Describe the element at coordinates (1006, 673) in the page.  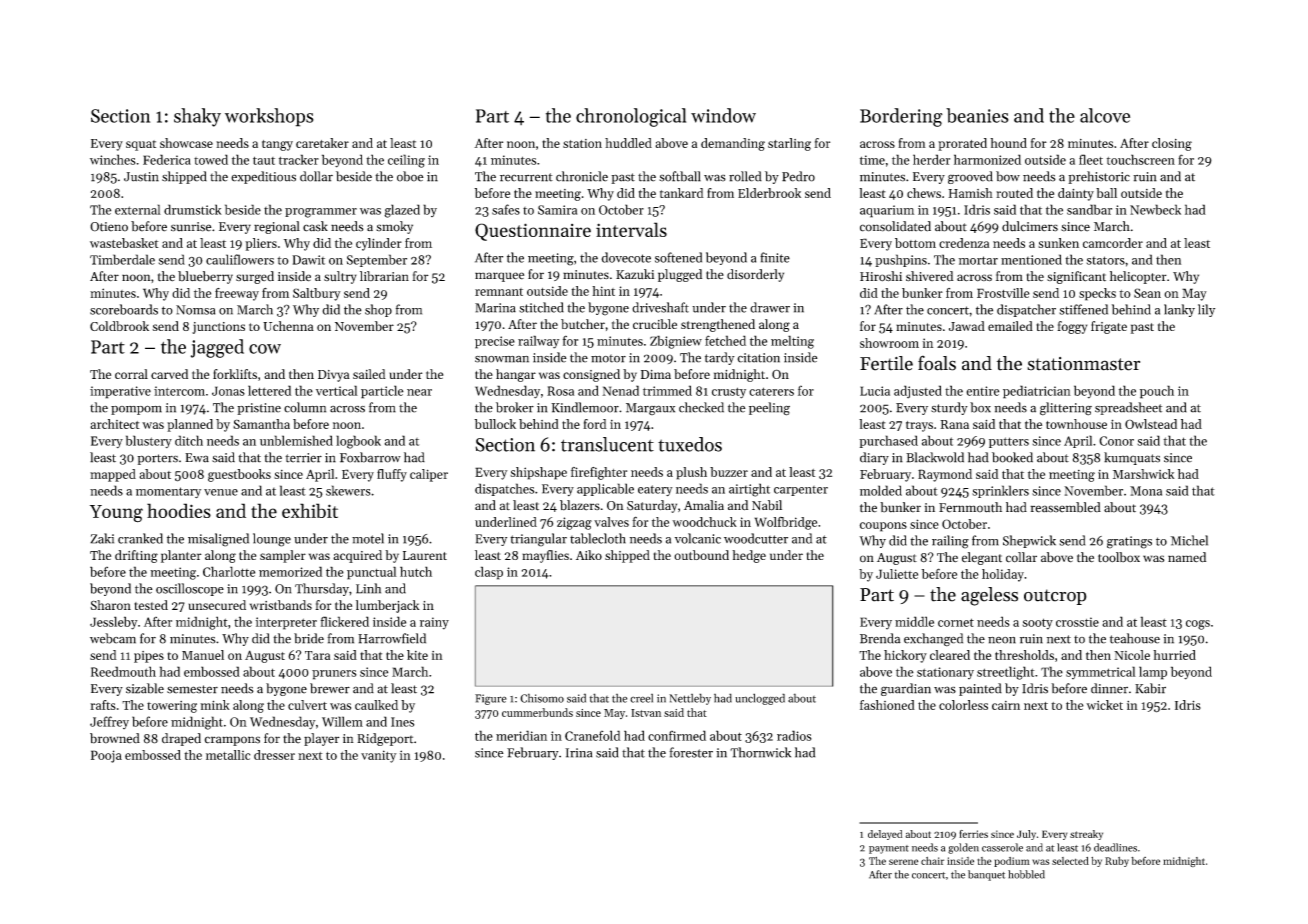
I see `streetlight` at that location.
